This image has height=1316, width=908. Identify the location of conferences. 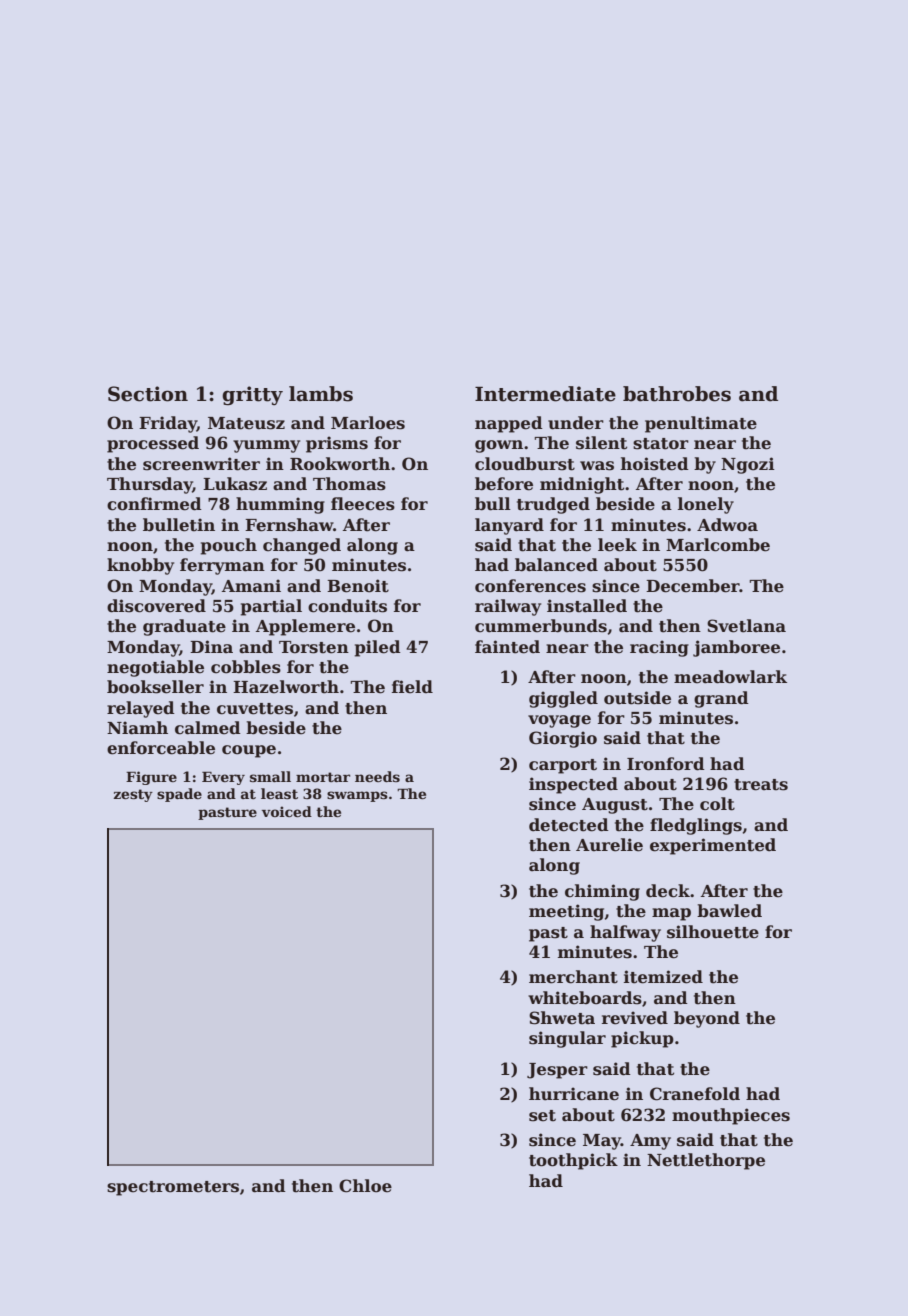
(530, 586).
